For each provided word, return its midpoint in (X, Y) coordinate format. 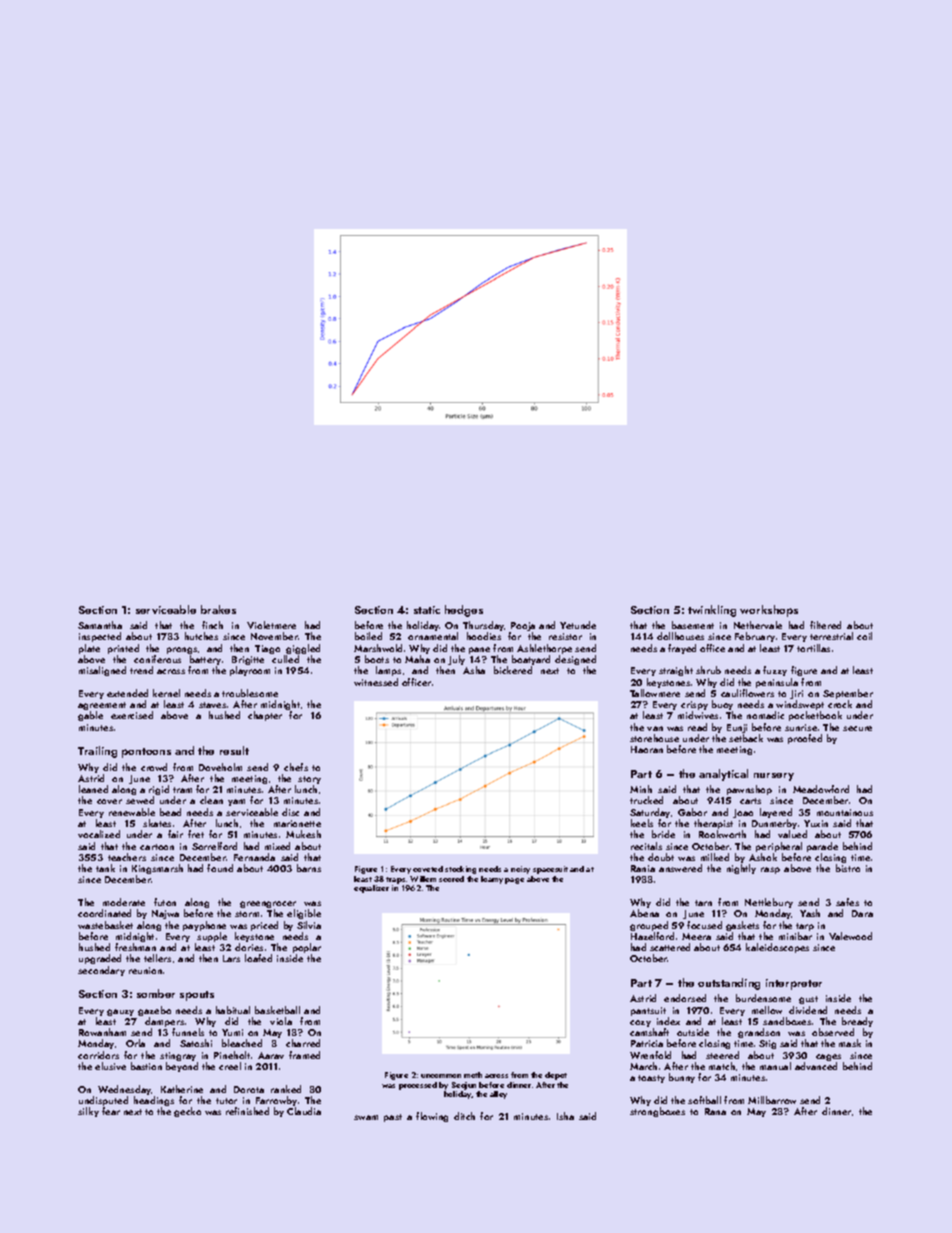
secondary (101, 971)
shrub (708, 670)
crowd (154, 767)
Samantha (100, 625)
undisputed (103, 1101)
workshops (769, 611)
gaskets (742, 926)
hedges (464, 611)
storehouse (654, 738)
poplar (307, 949)
